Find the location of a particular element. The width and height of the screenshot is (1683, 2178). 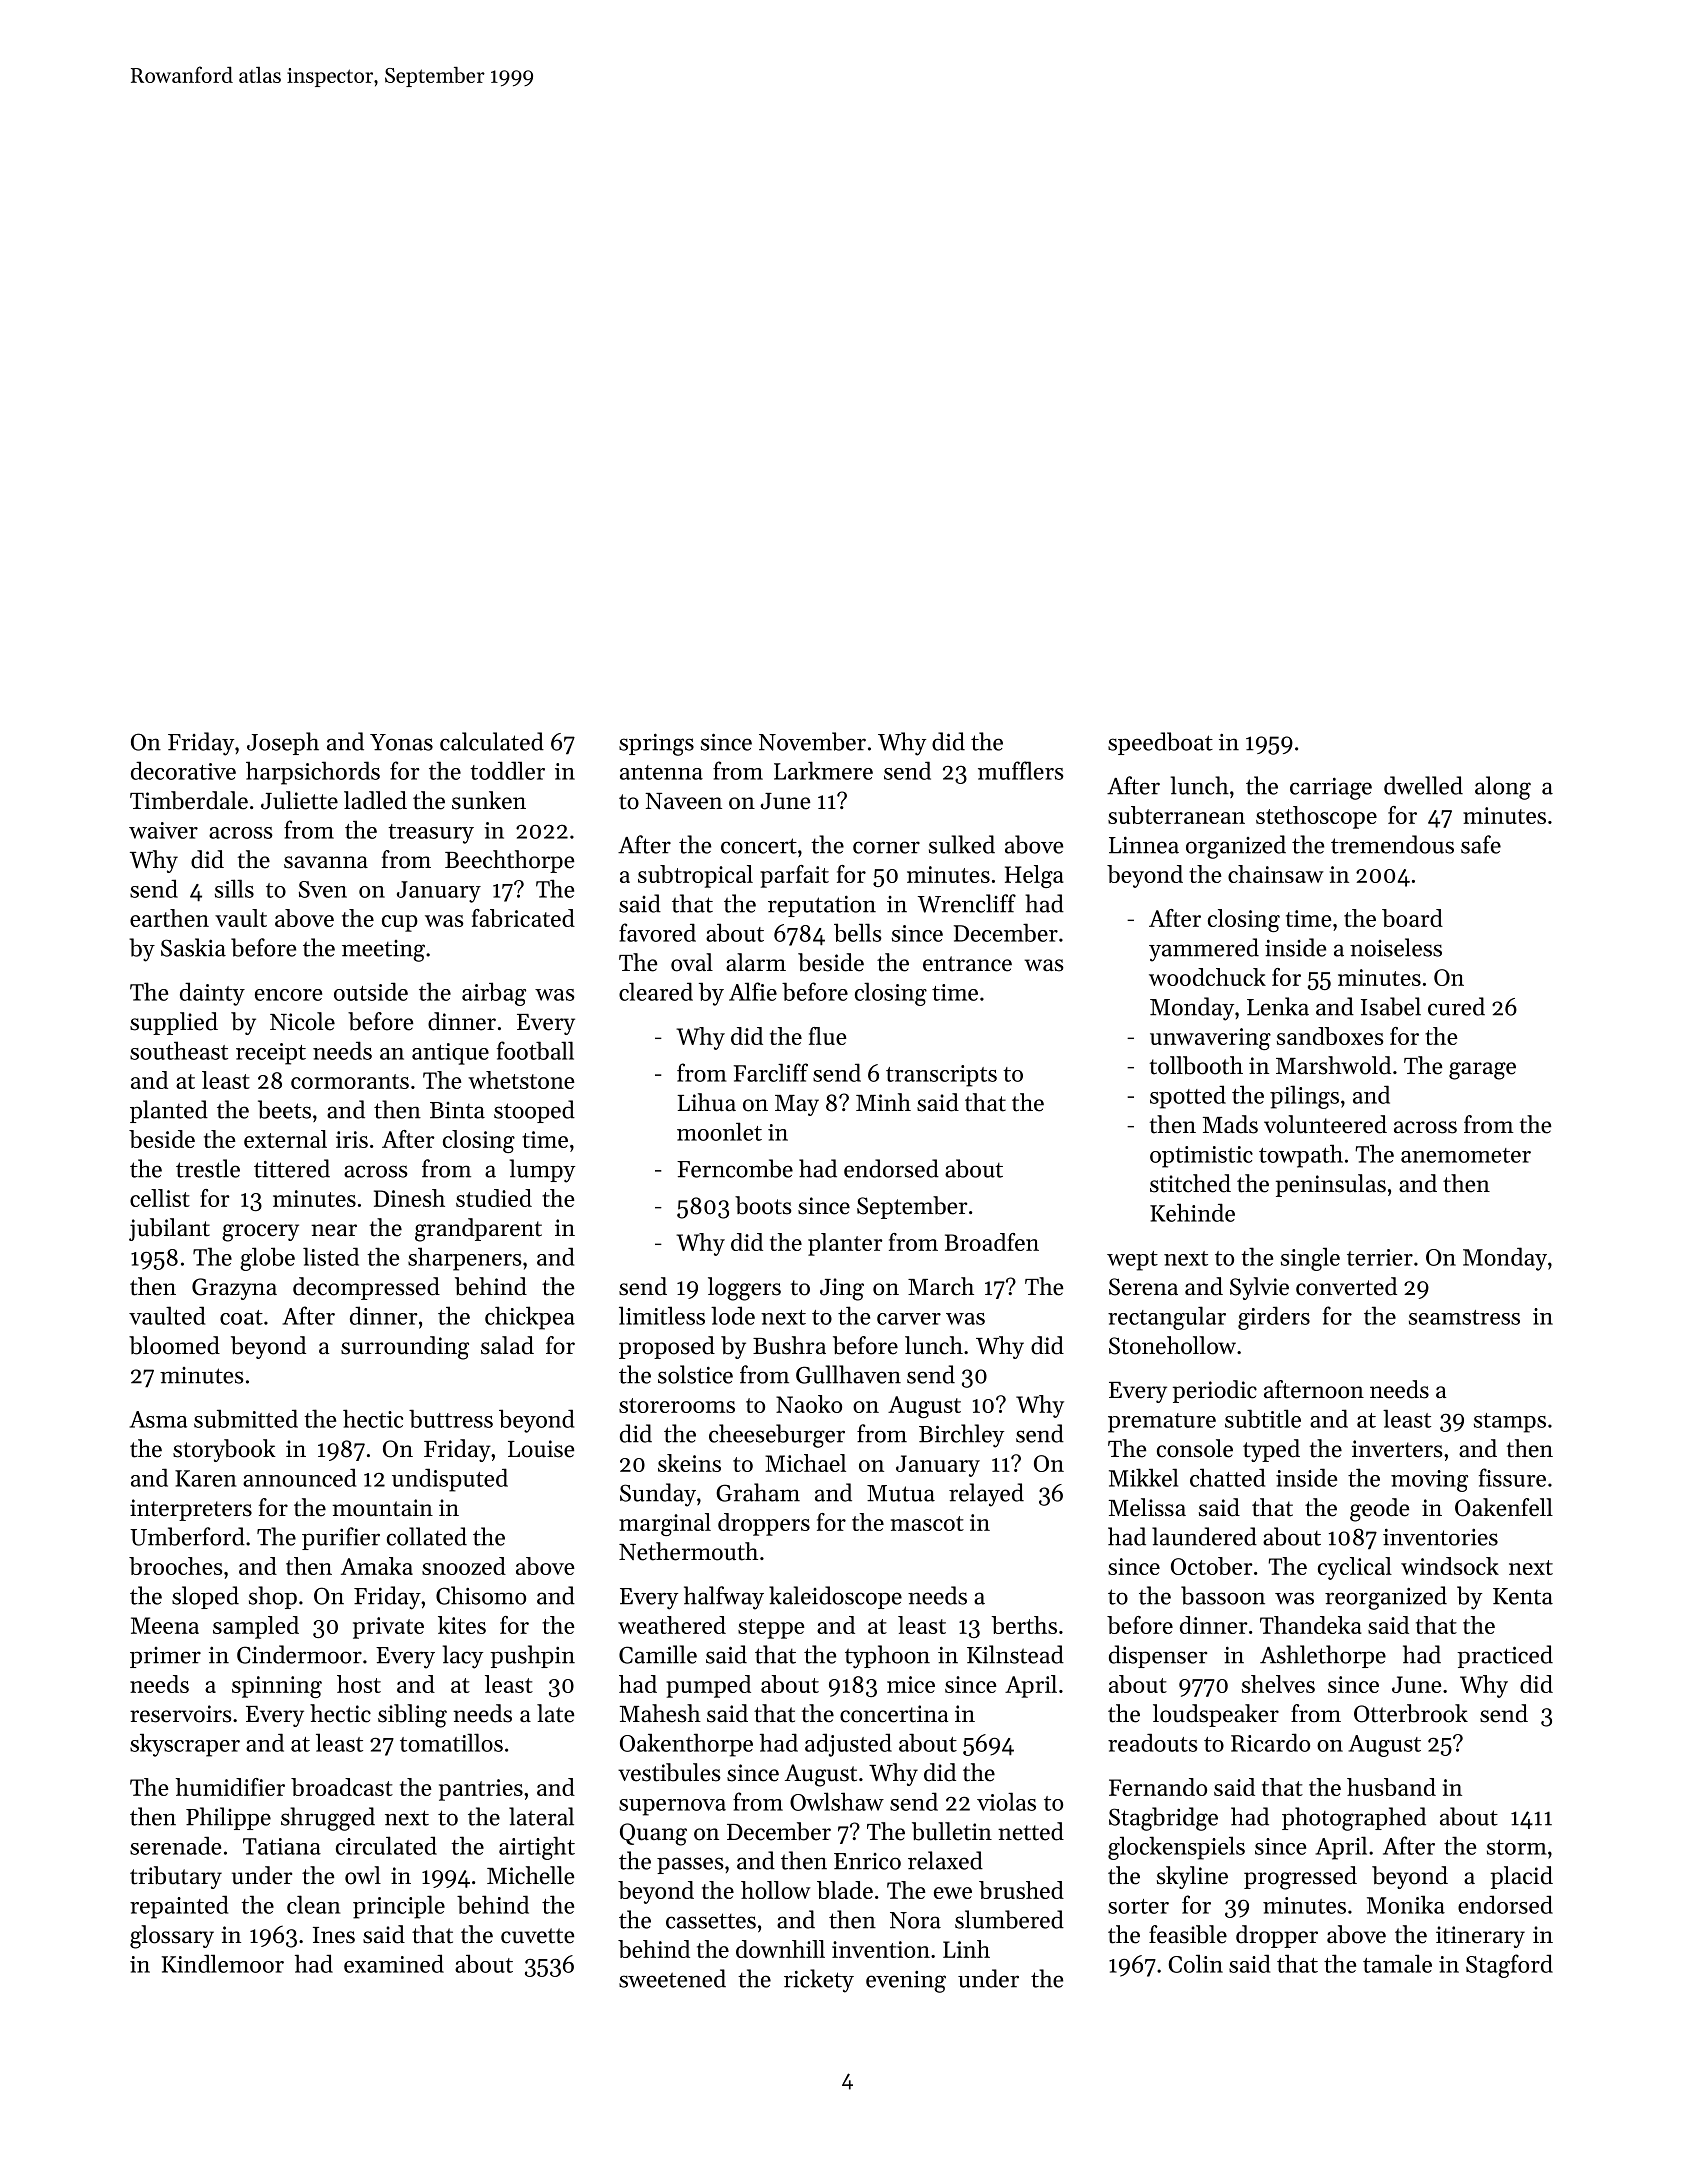

subtropical is located at coordinates (695, 876).
